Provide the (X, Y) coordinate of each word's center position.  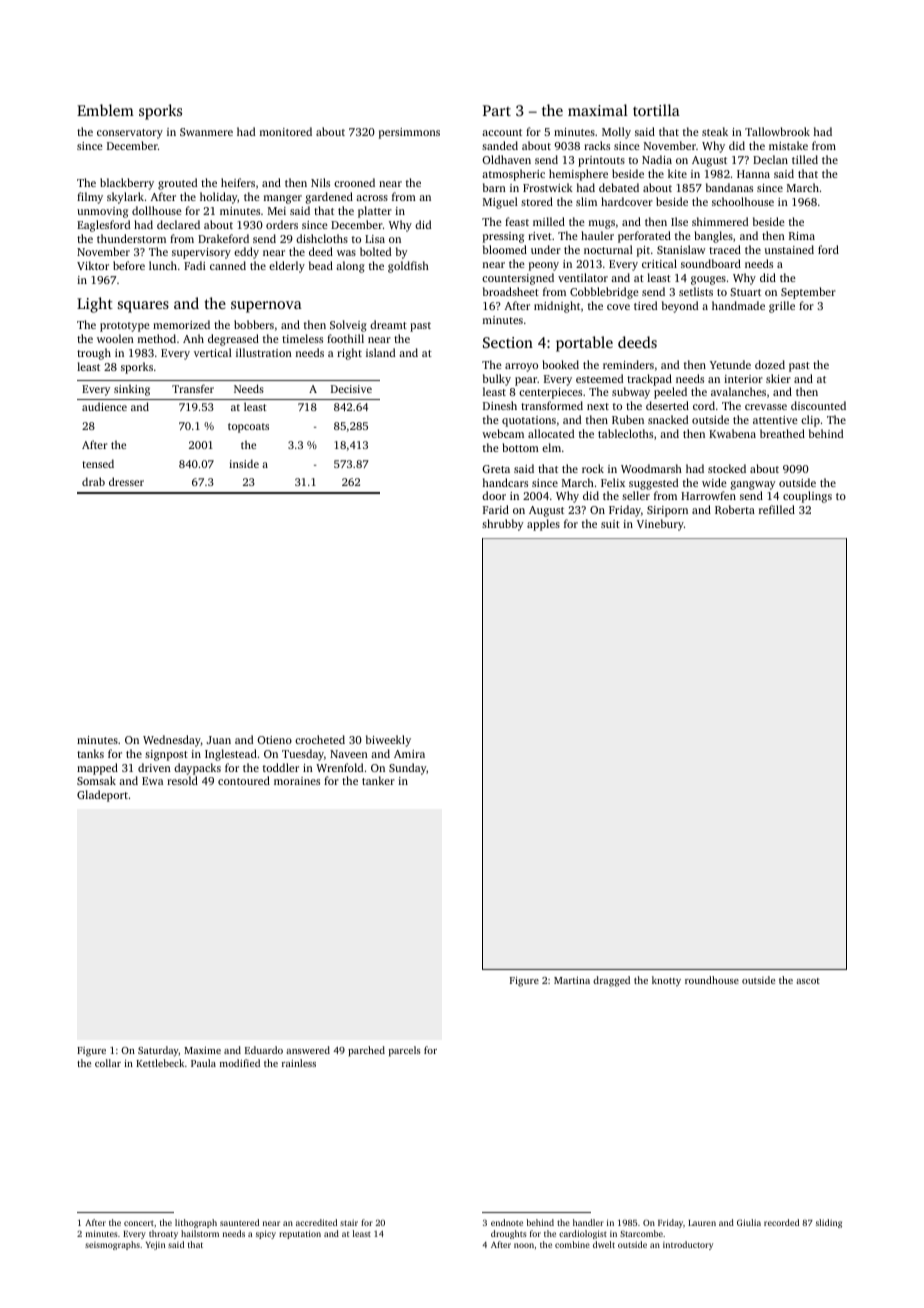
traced (725, 249)
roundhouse (712, 980)
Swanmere (206, 132)
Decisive (351, 389)
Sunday (407, 769)
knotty (666, 981)
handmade (738, 305)
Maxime (202, 1050)
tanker (378, 780)
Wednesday (172, 741)
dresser (126, 481)
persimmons (409, 133)
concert (139, 1223)
